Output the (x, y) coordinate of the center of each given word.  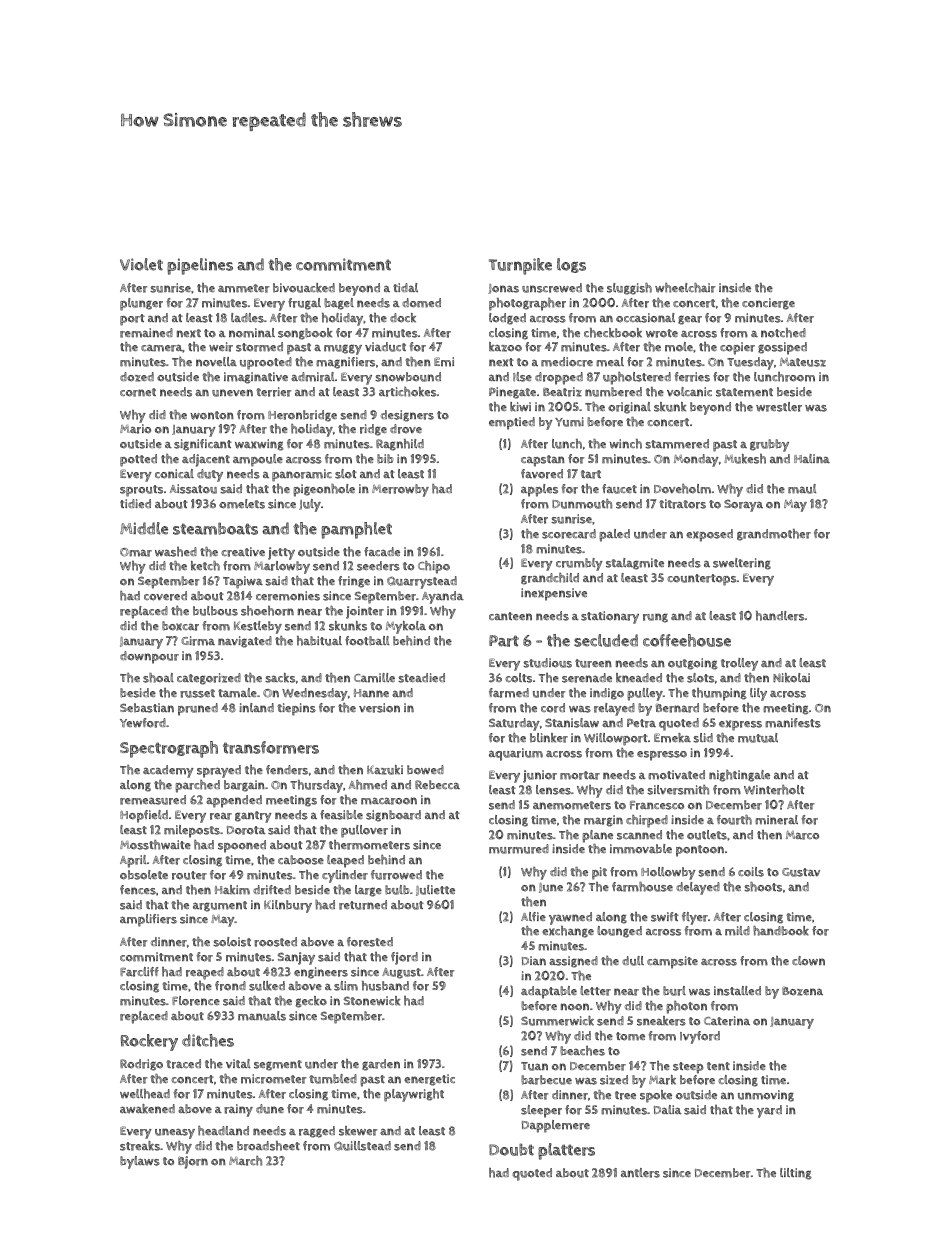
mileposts (192, 831)
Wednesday (315, 694)
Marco (802, 835)
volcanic (689, 392)
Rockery (149, 1042)
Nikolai (791, 678)
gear (690, 320)
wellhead (145, 1094)
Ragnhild (400, 445)
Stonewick (372, 1001)
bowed (425, 770)
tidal (405, 288)
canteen (510, 616)
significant (203, 445)
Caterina (727, 1021)
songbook (305, 334)
